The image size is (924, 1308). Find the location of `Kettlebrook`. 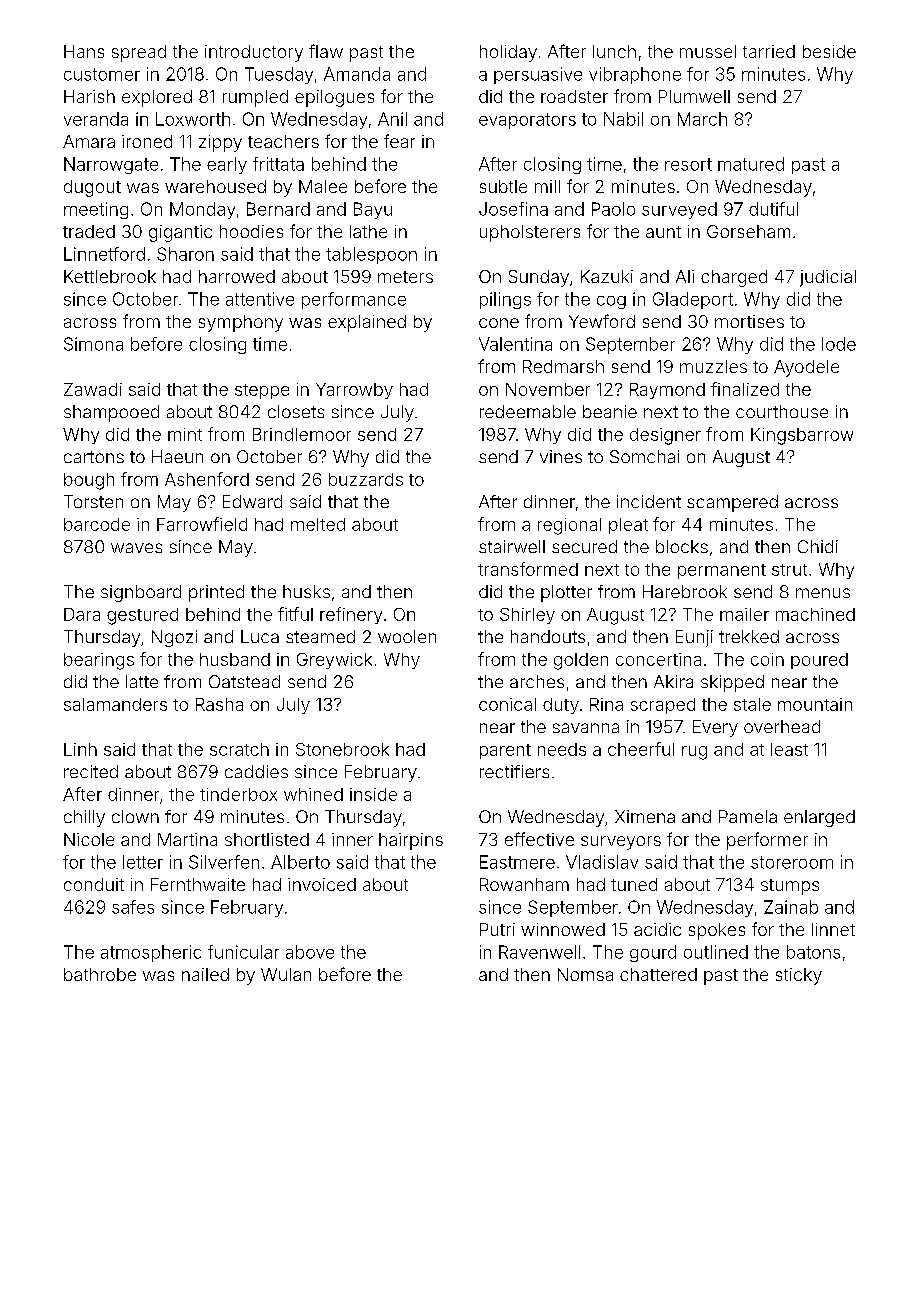

Kettlebrook is located at coordinates (110, 276).
